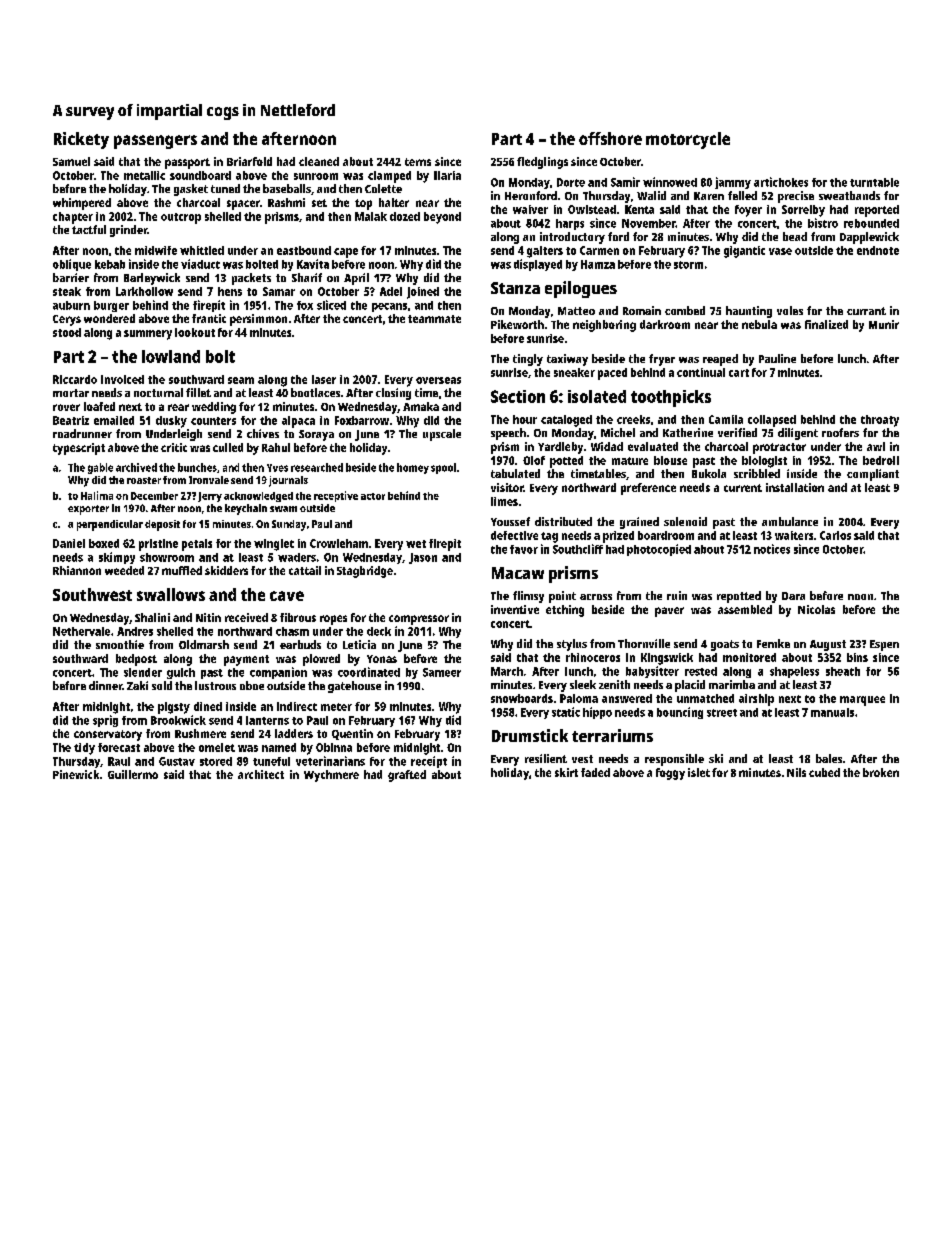  What do you see at coordinates (105, 721) in the screenshot?
I see `sprig` at bounding box center [105, 721].
